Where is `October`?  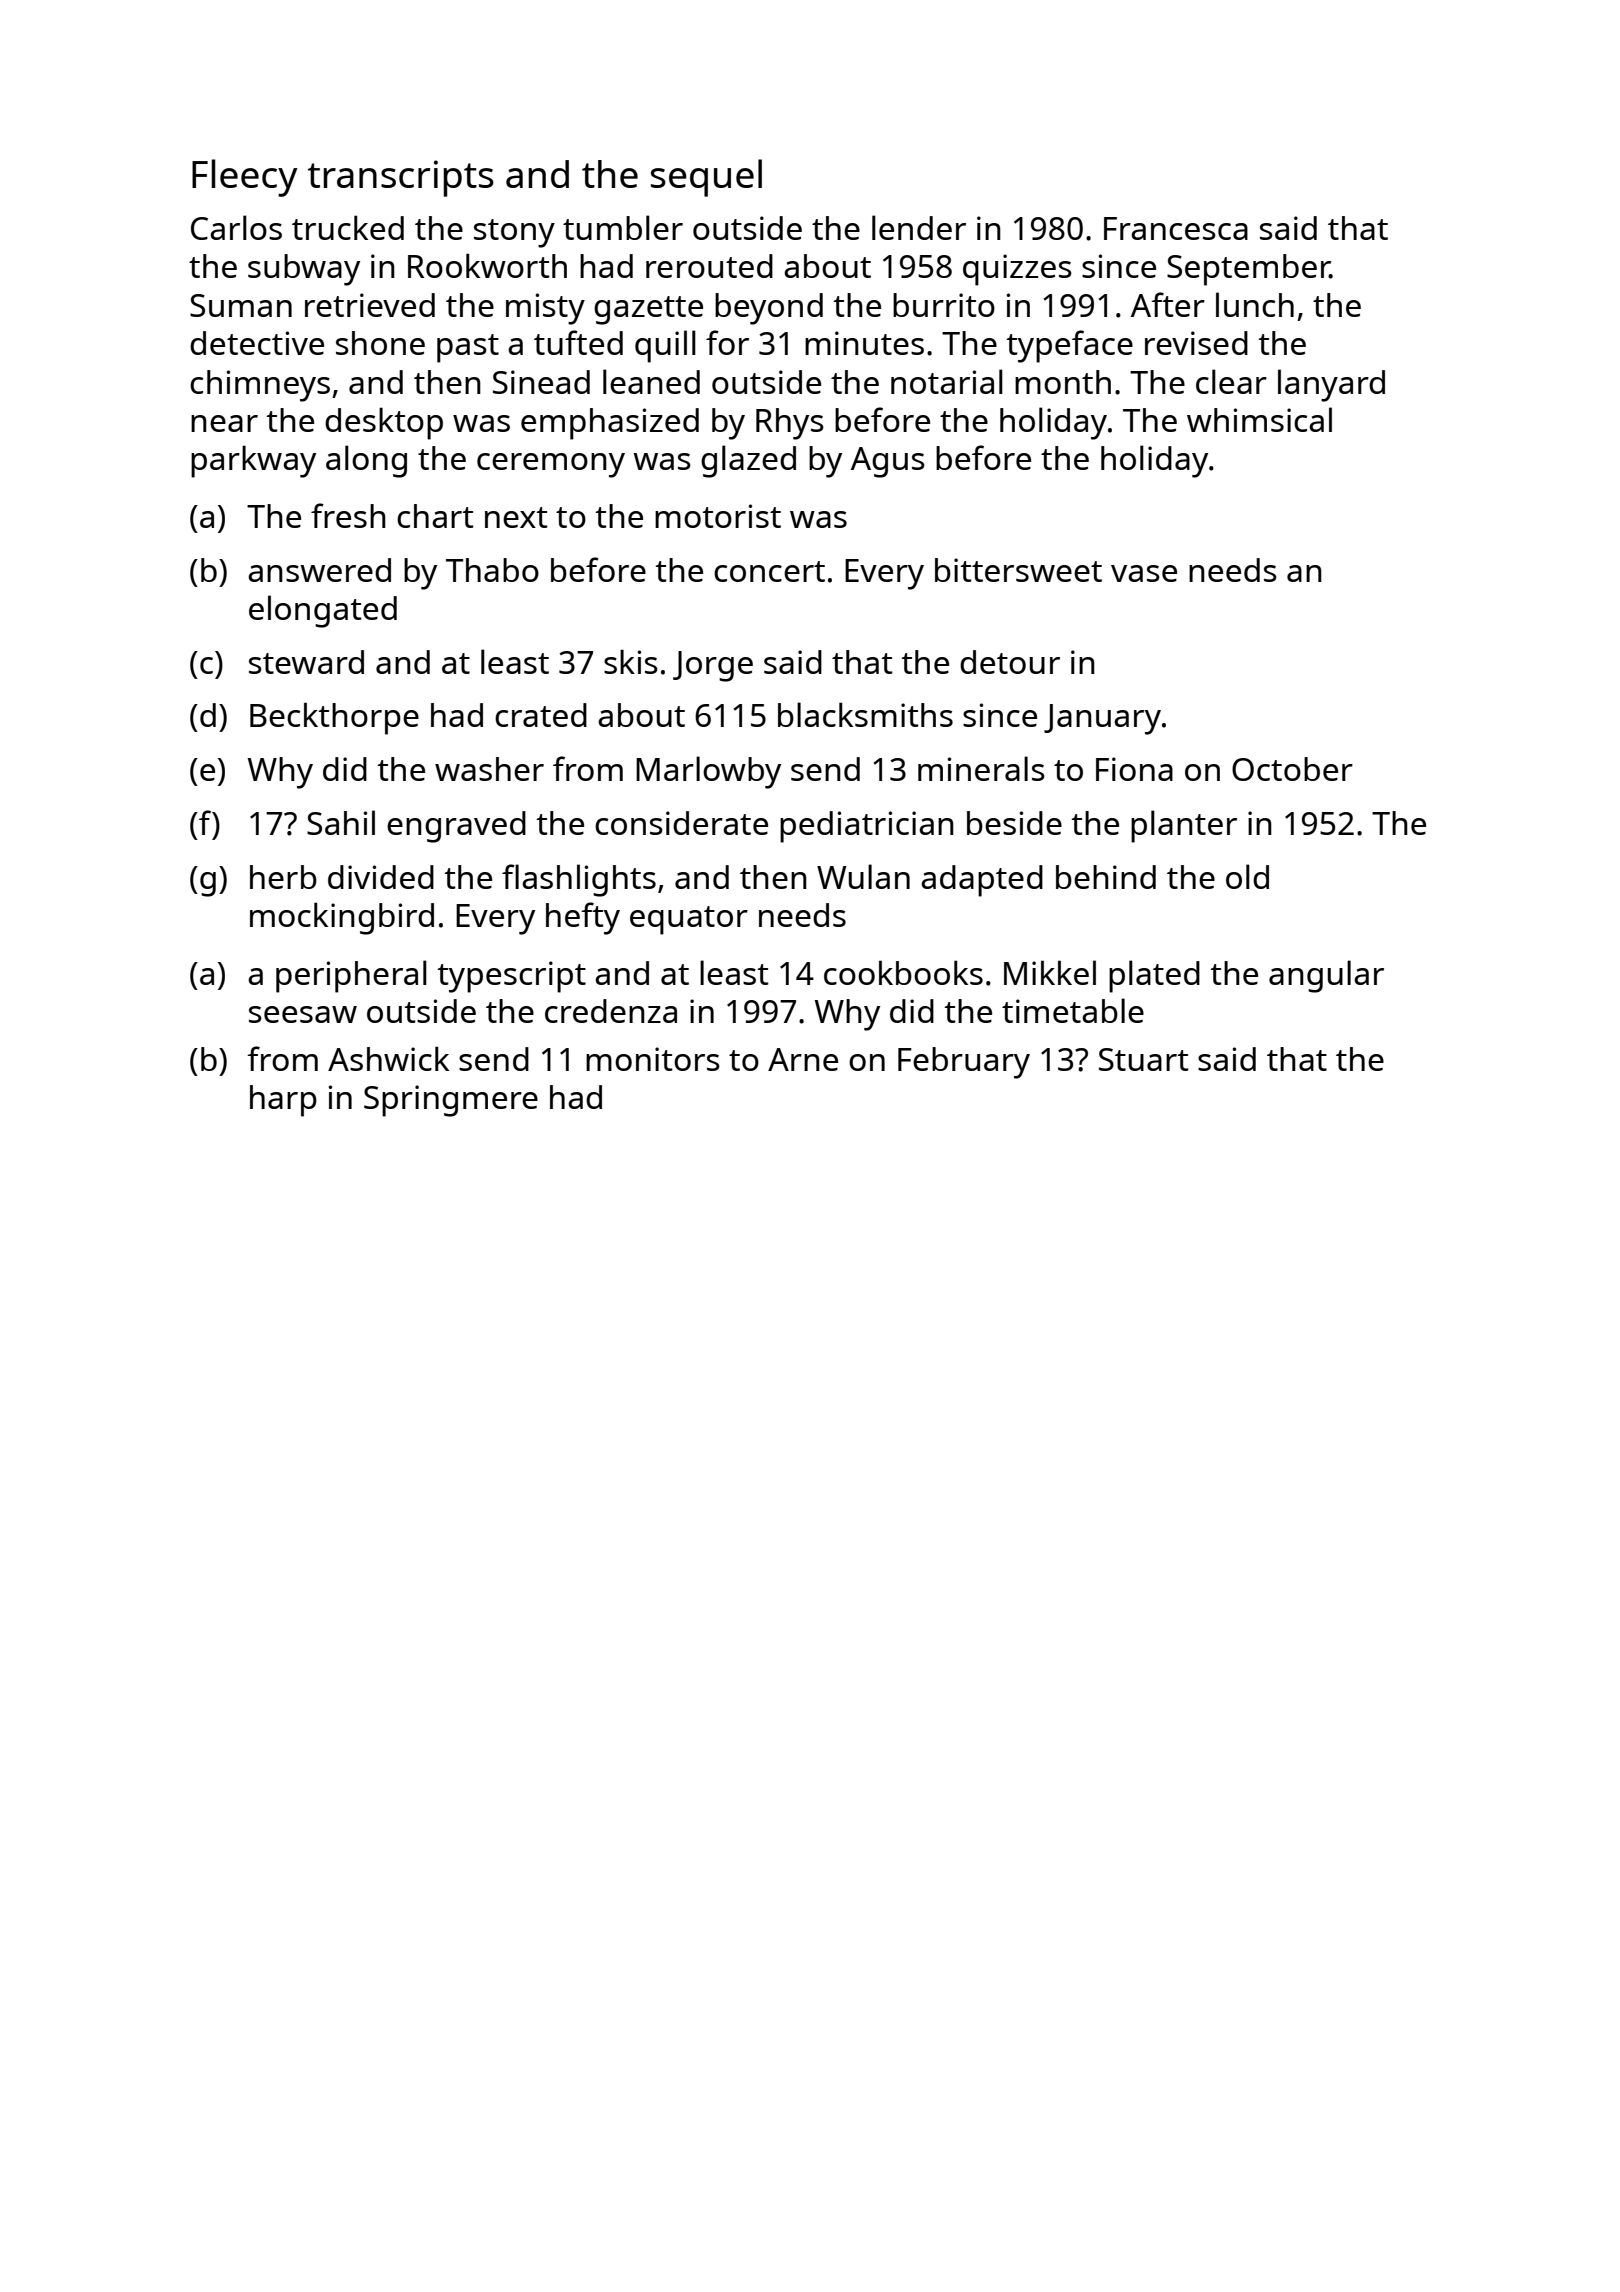 October is located at coordinates (1292, 769).
